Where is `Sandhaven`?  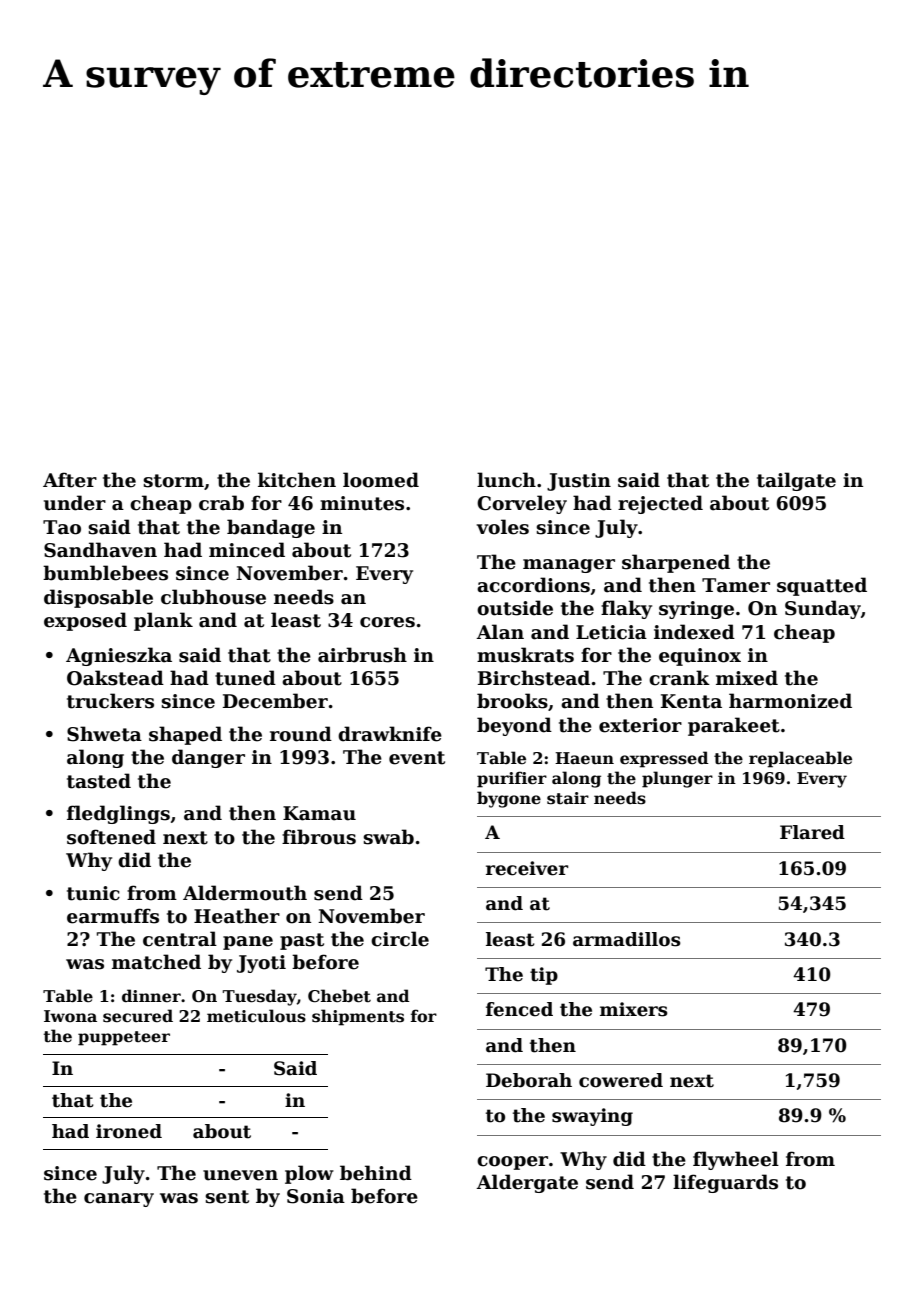
Sandhaven is located at coordinates (100, 550).
